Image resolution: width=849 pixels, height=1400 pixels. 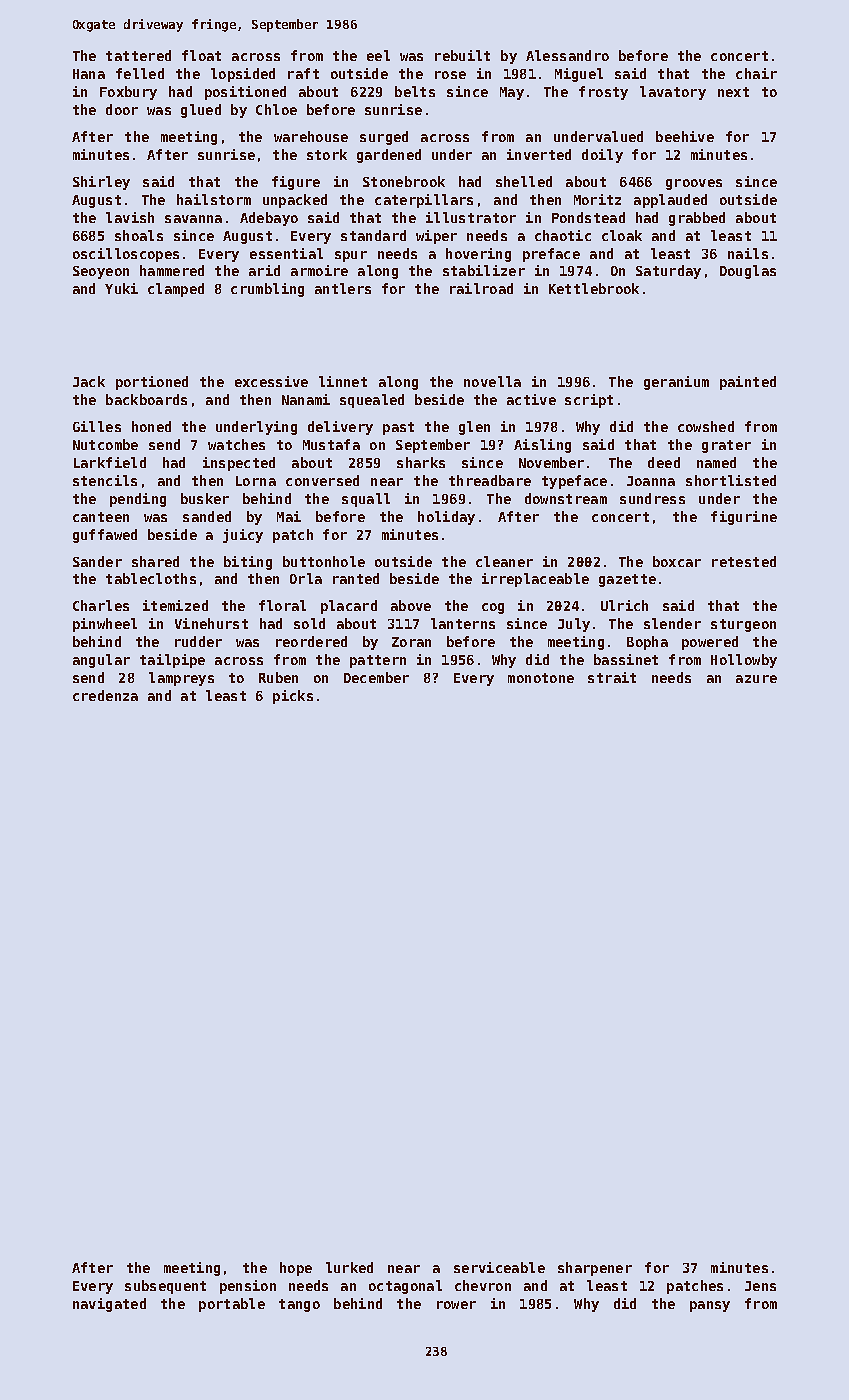 I want to click on raft, so click(x=303, y=73).
